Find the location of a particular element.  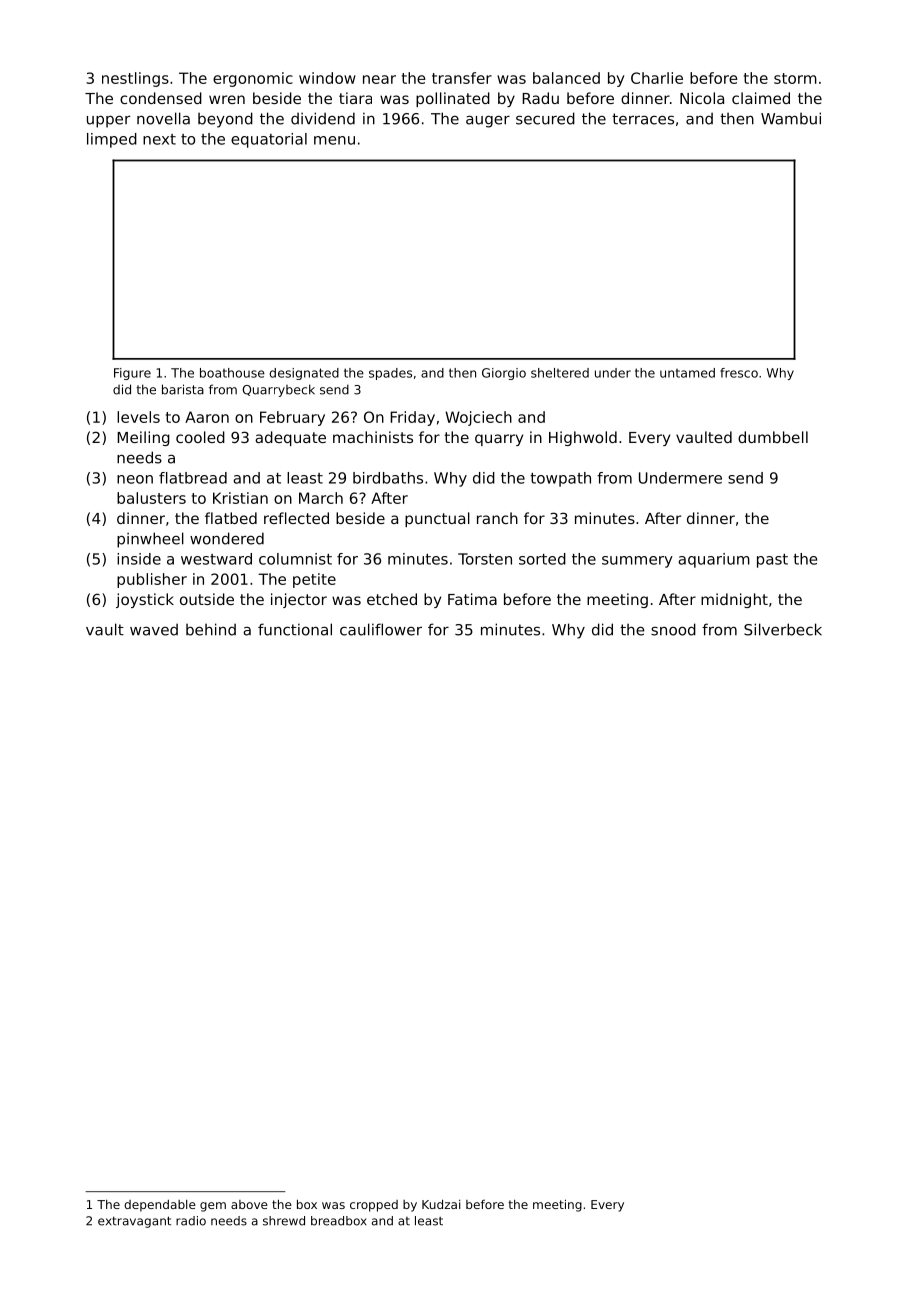

near is located at coordinates (379, 79).
